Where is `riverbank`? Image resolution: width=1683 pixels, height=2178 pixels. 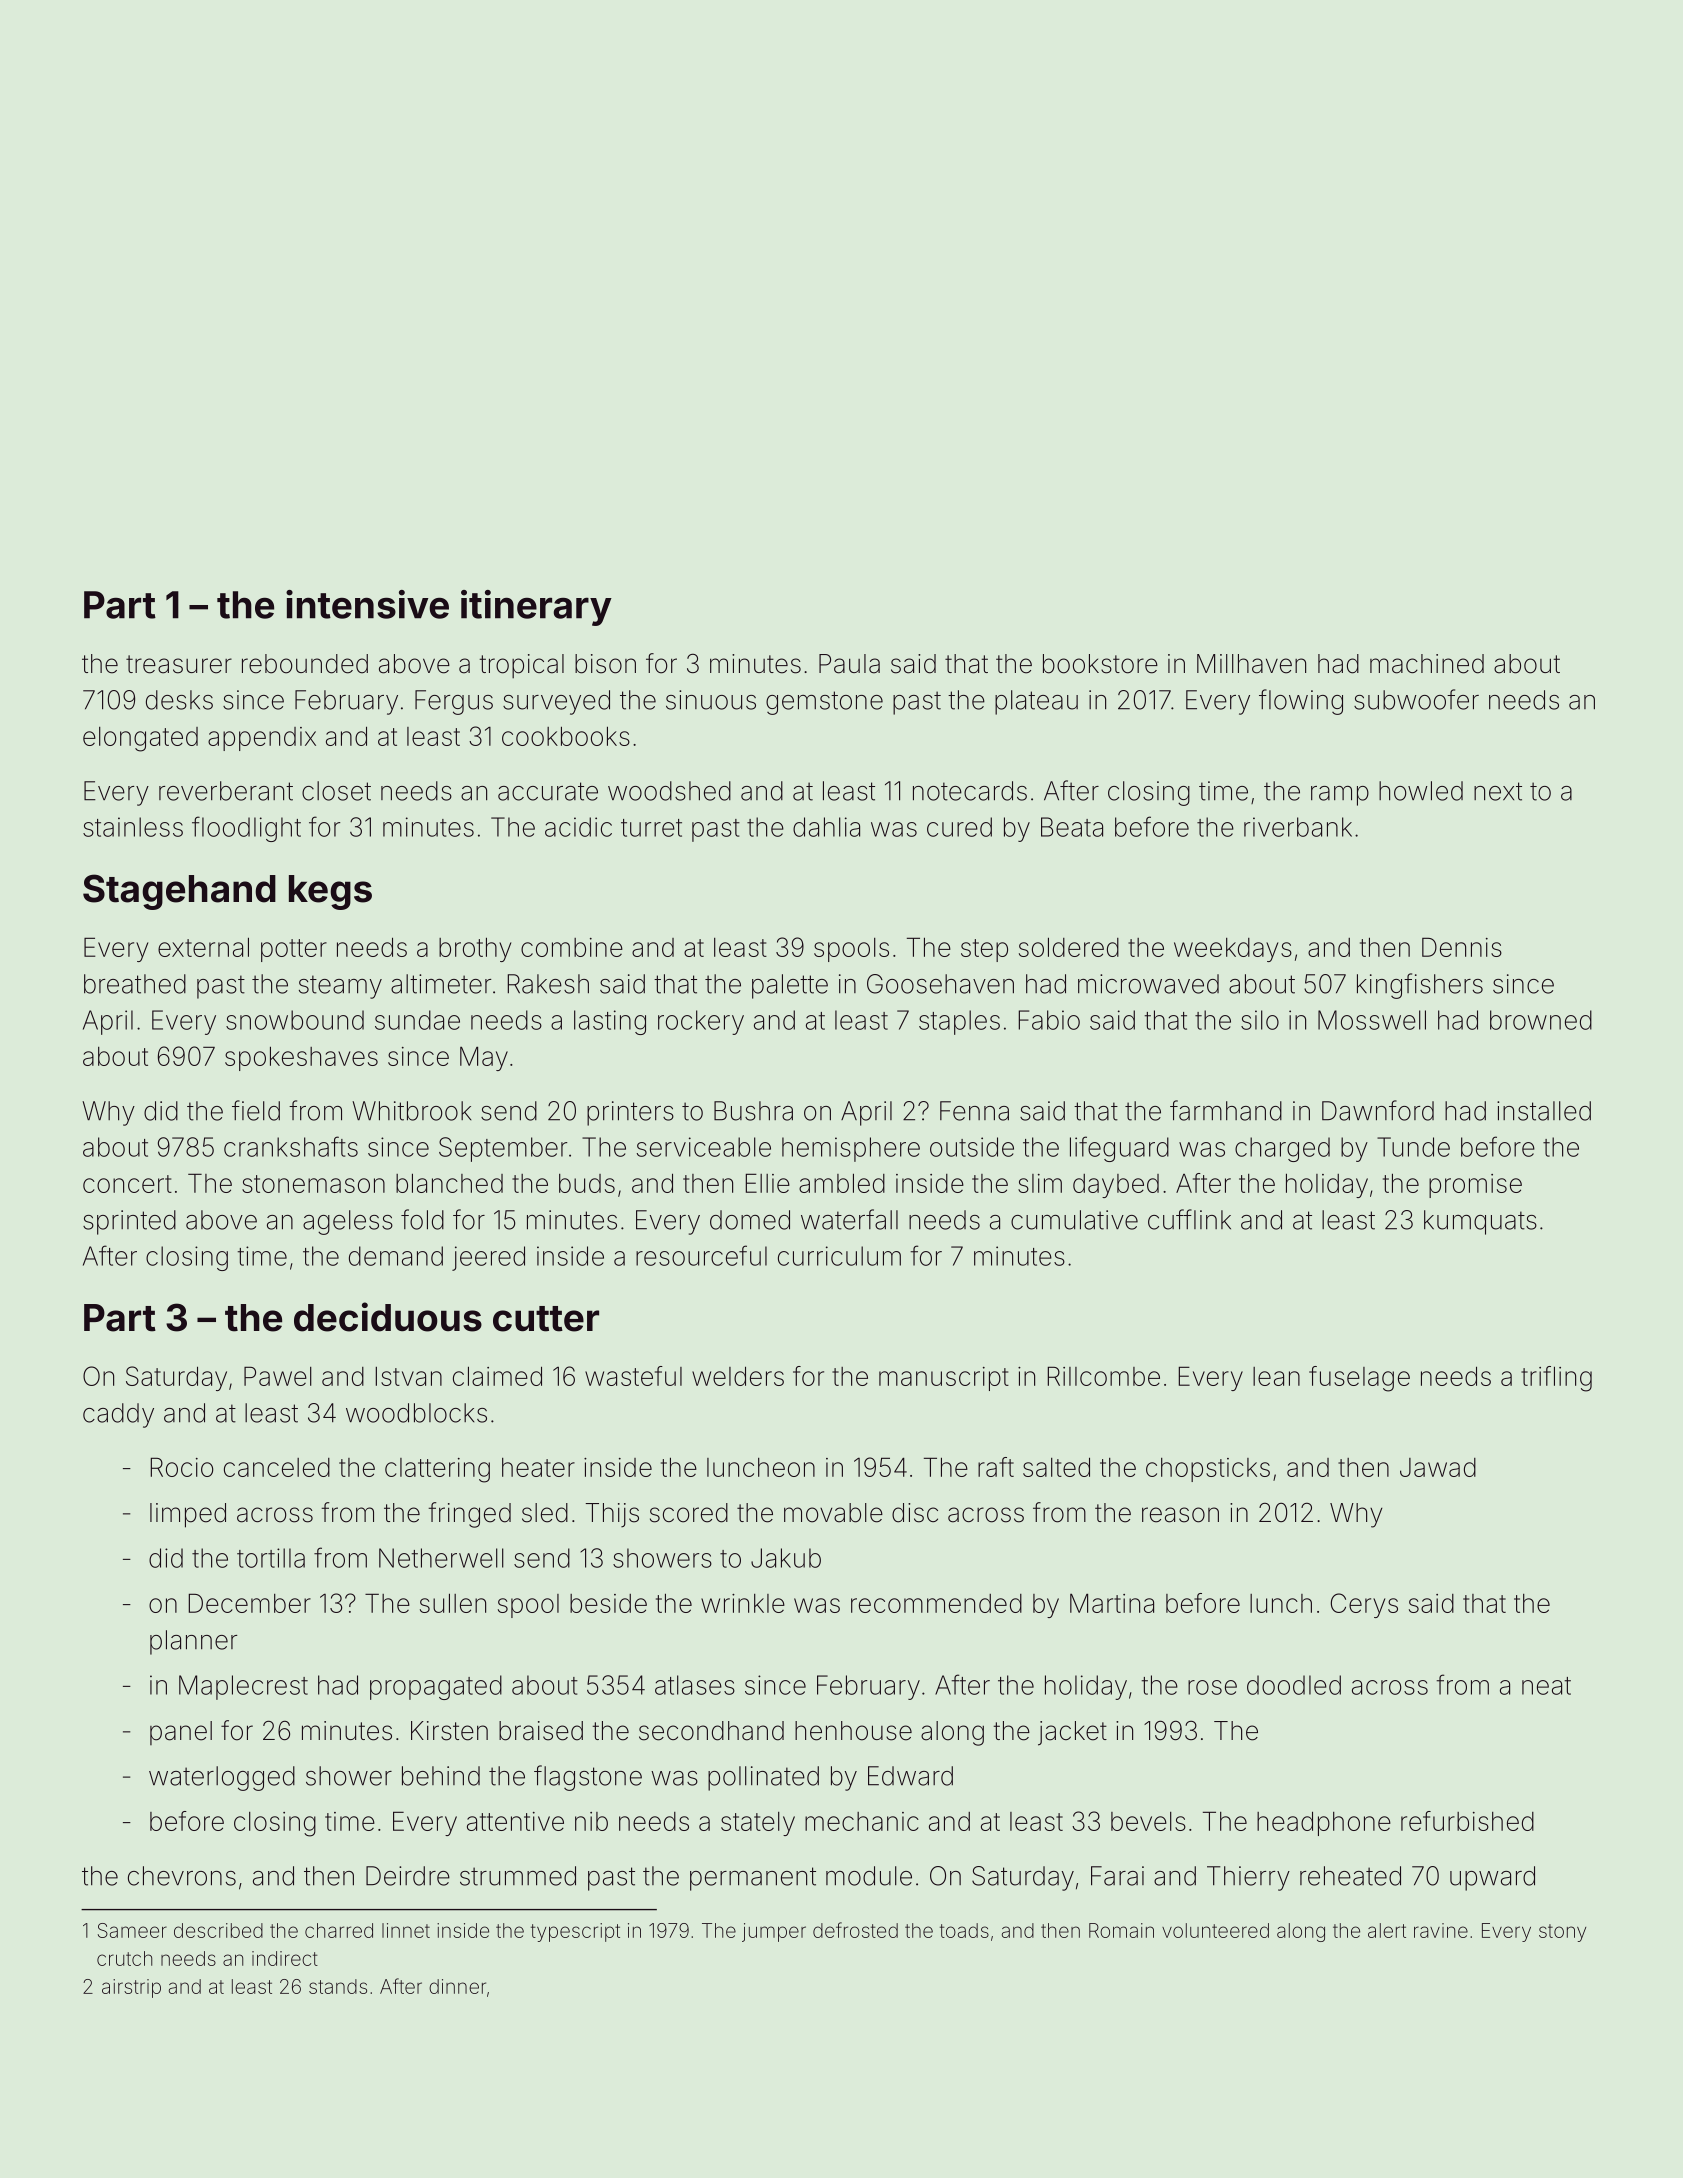
riverbank is located at coordinates (1298, 827).
